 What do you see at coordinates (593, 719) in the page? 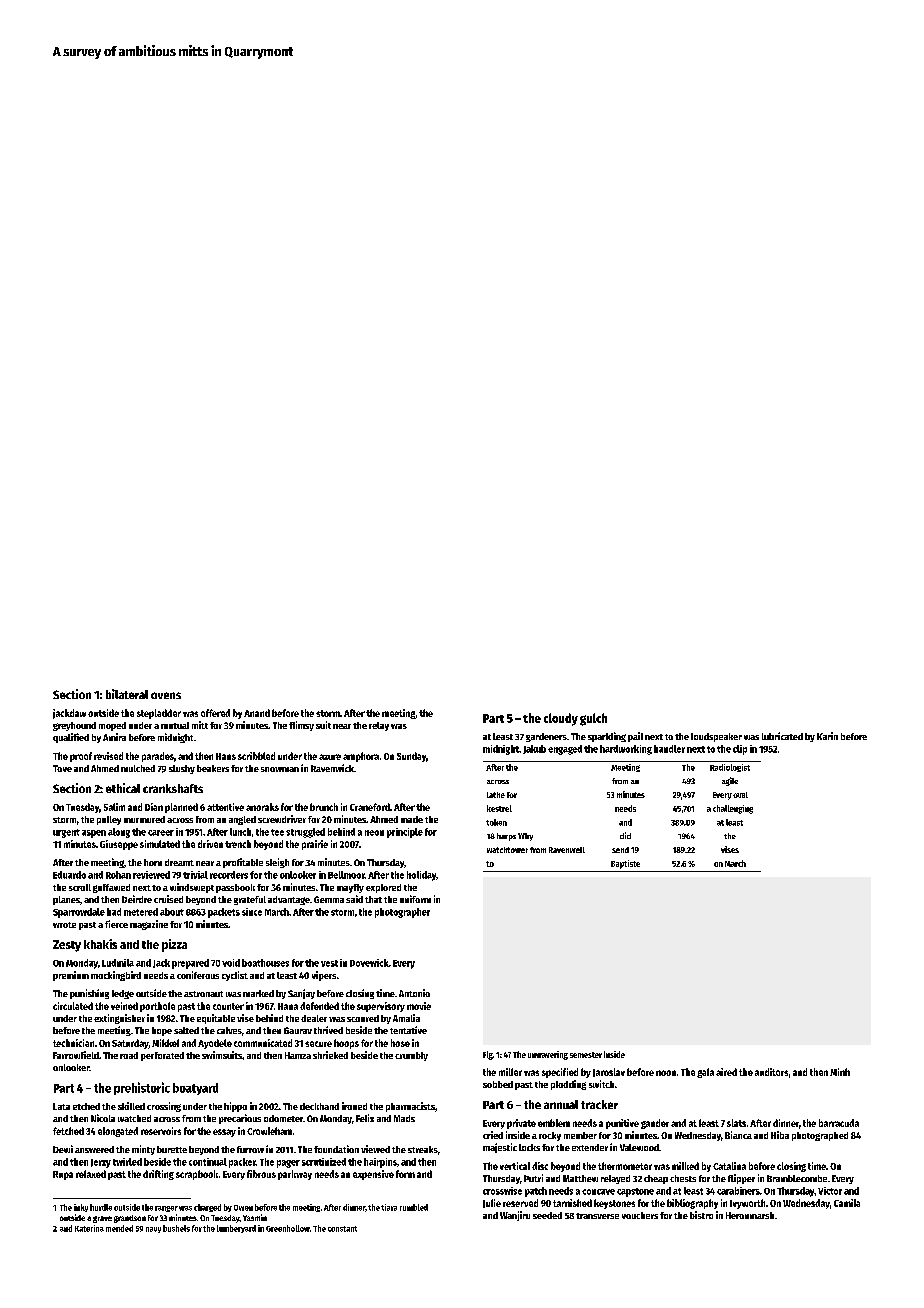
I see `gulch` at bounding box center [593, 719].
